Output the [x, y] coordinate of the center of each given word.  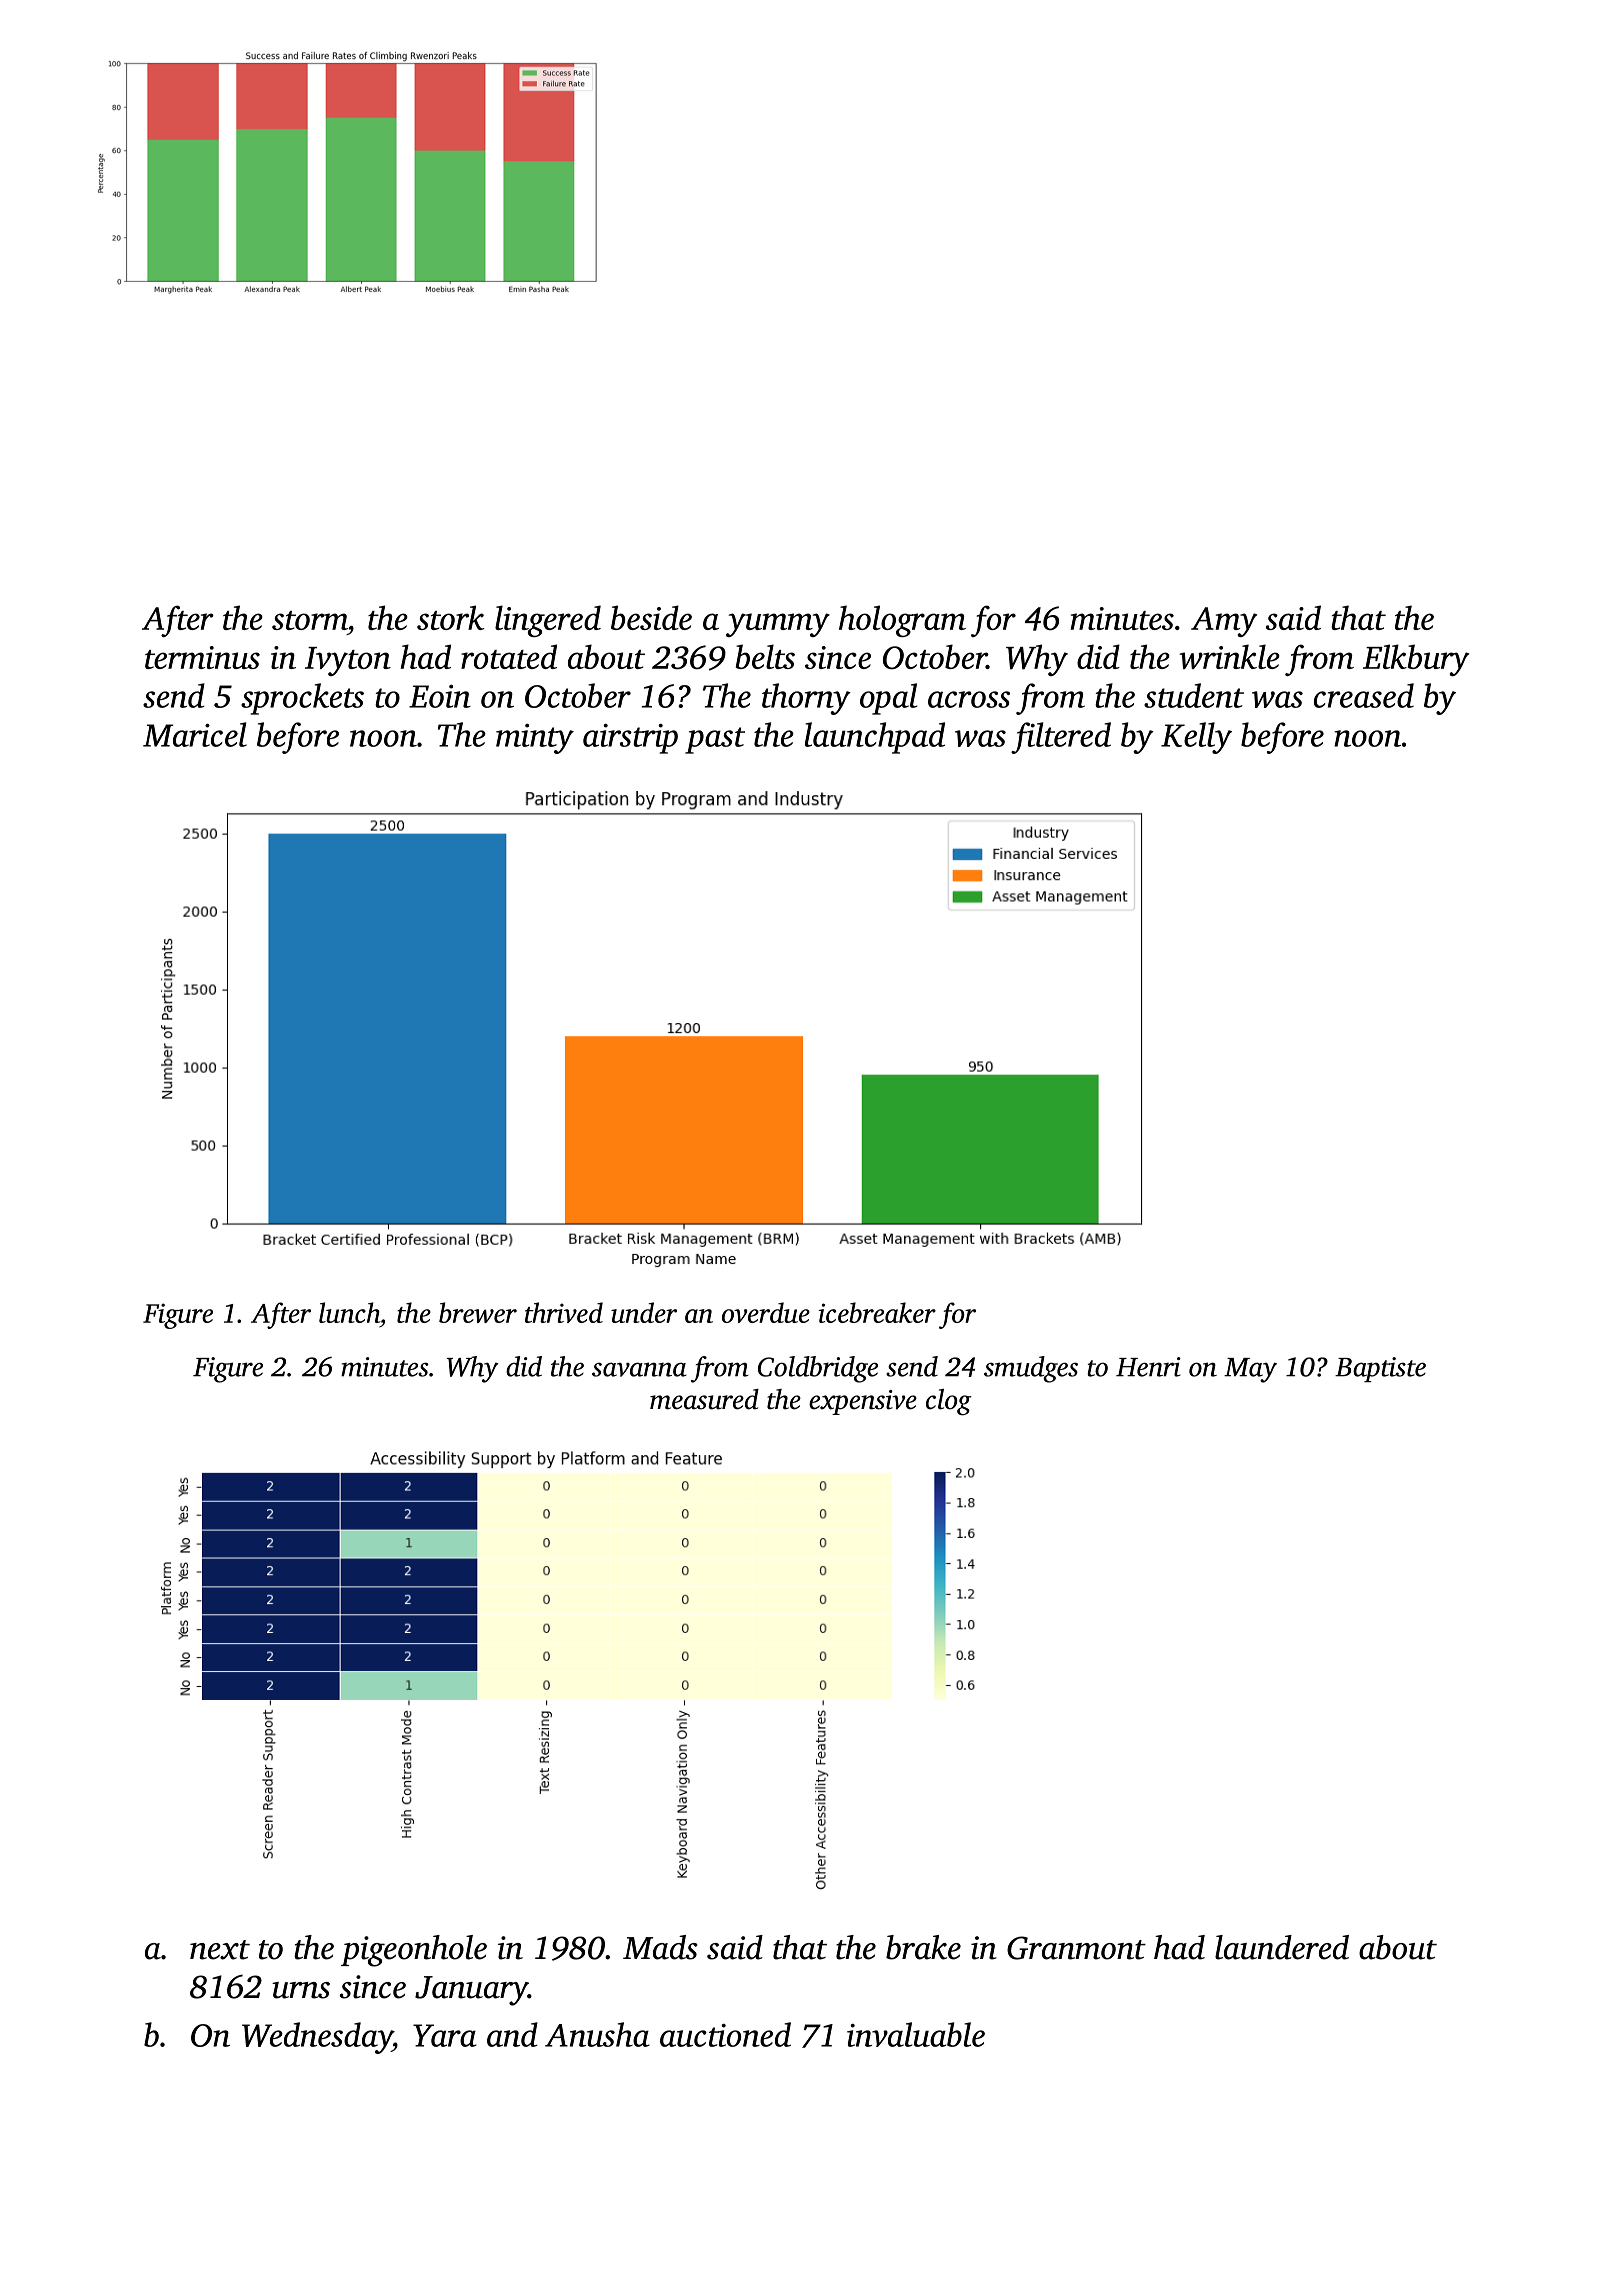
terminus [202, 657]
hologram [902, 621]
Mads [660, 1947]
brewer [478, 1312]
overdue [766, 1312]
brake [923, 1947]
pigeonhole [414, 1951]
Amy [1224, 622]
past [715, 740]
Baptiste [1380, 1369]
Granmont [1076, 1948]
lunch [349, 1312]
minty [535, 739]
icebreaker [877, 1312]
